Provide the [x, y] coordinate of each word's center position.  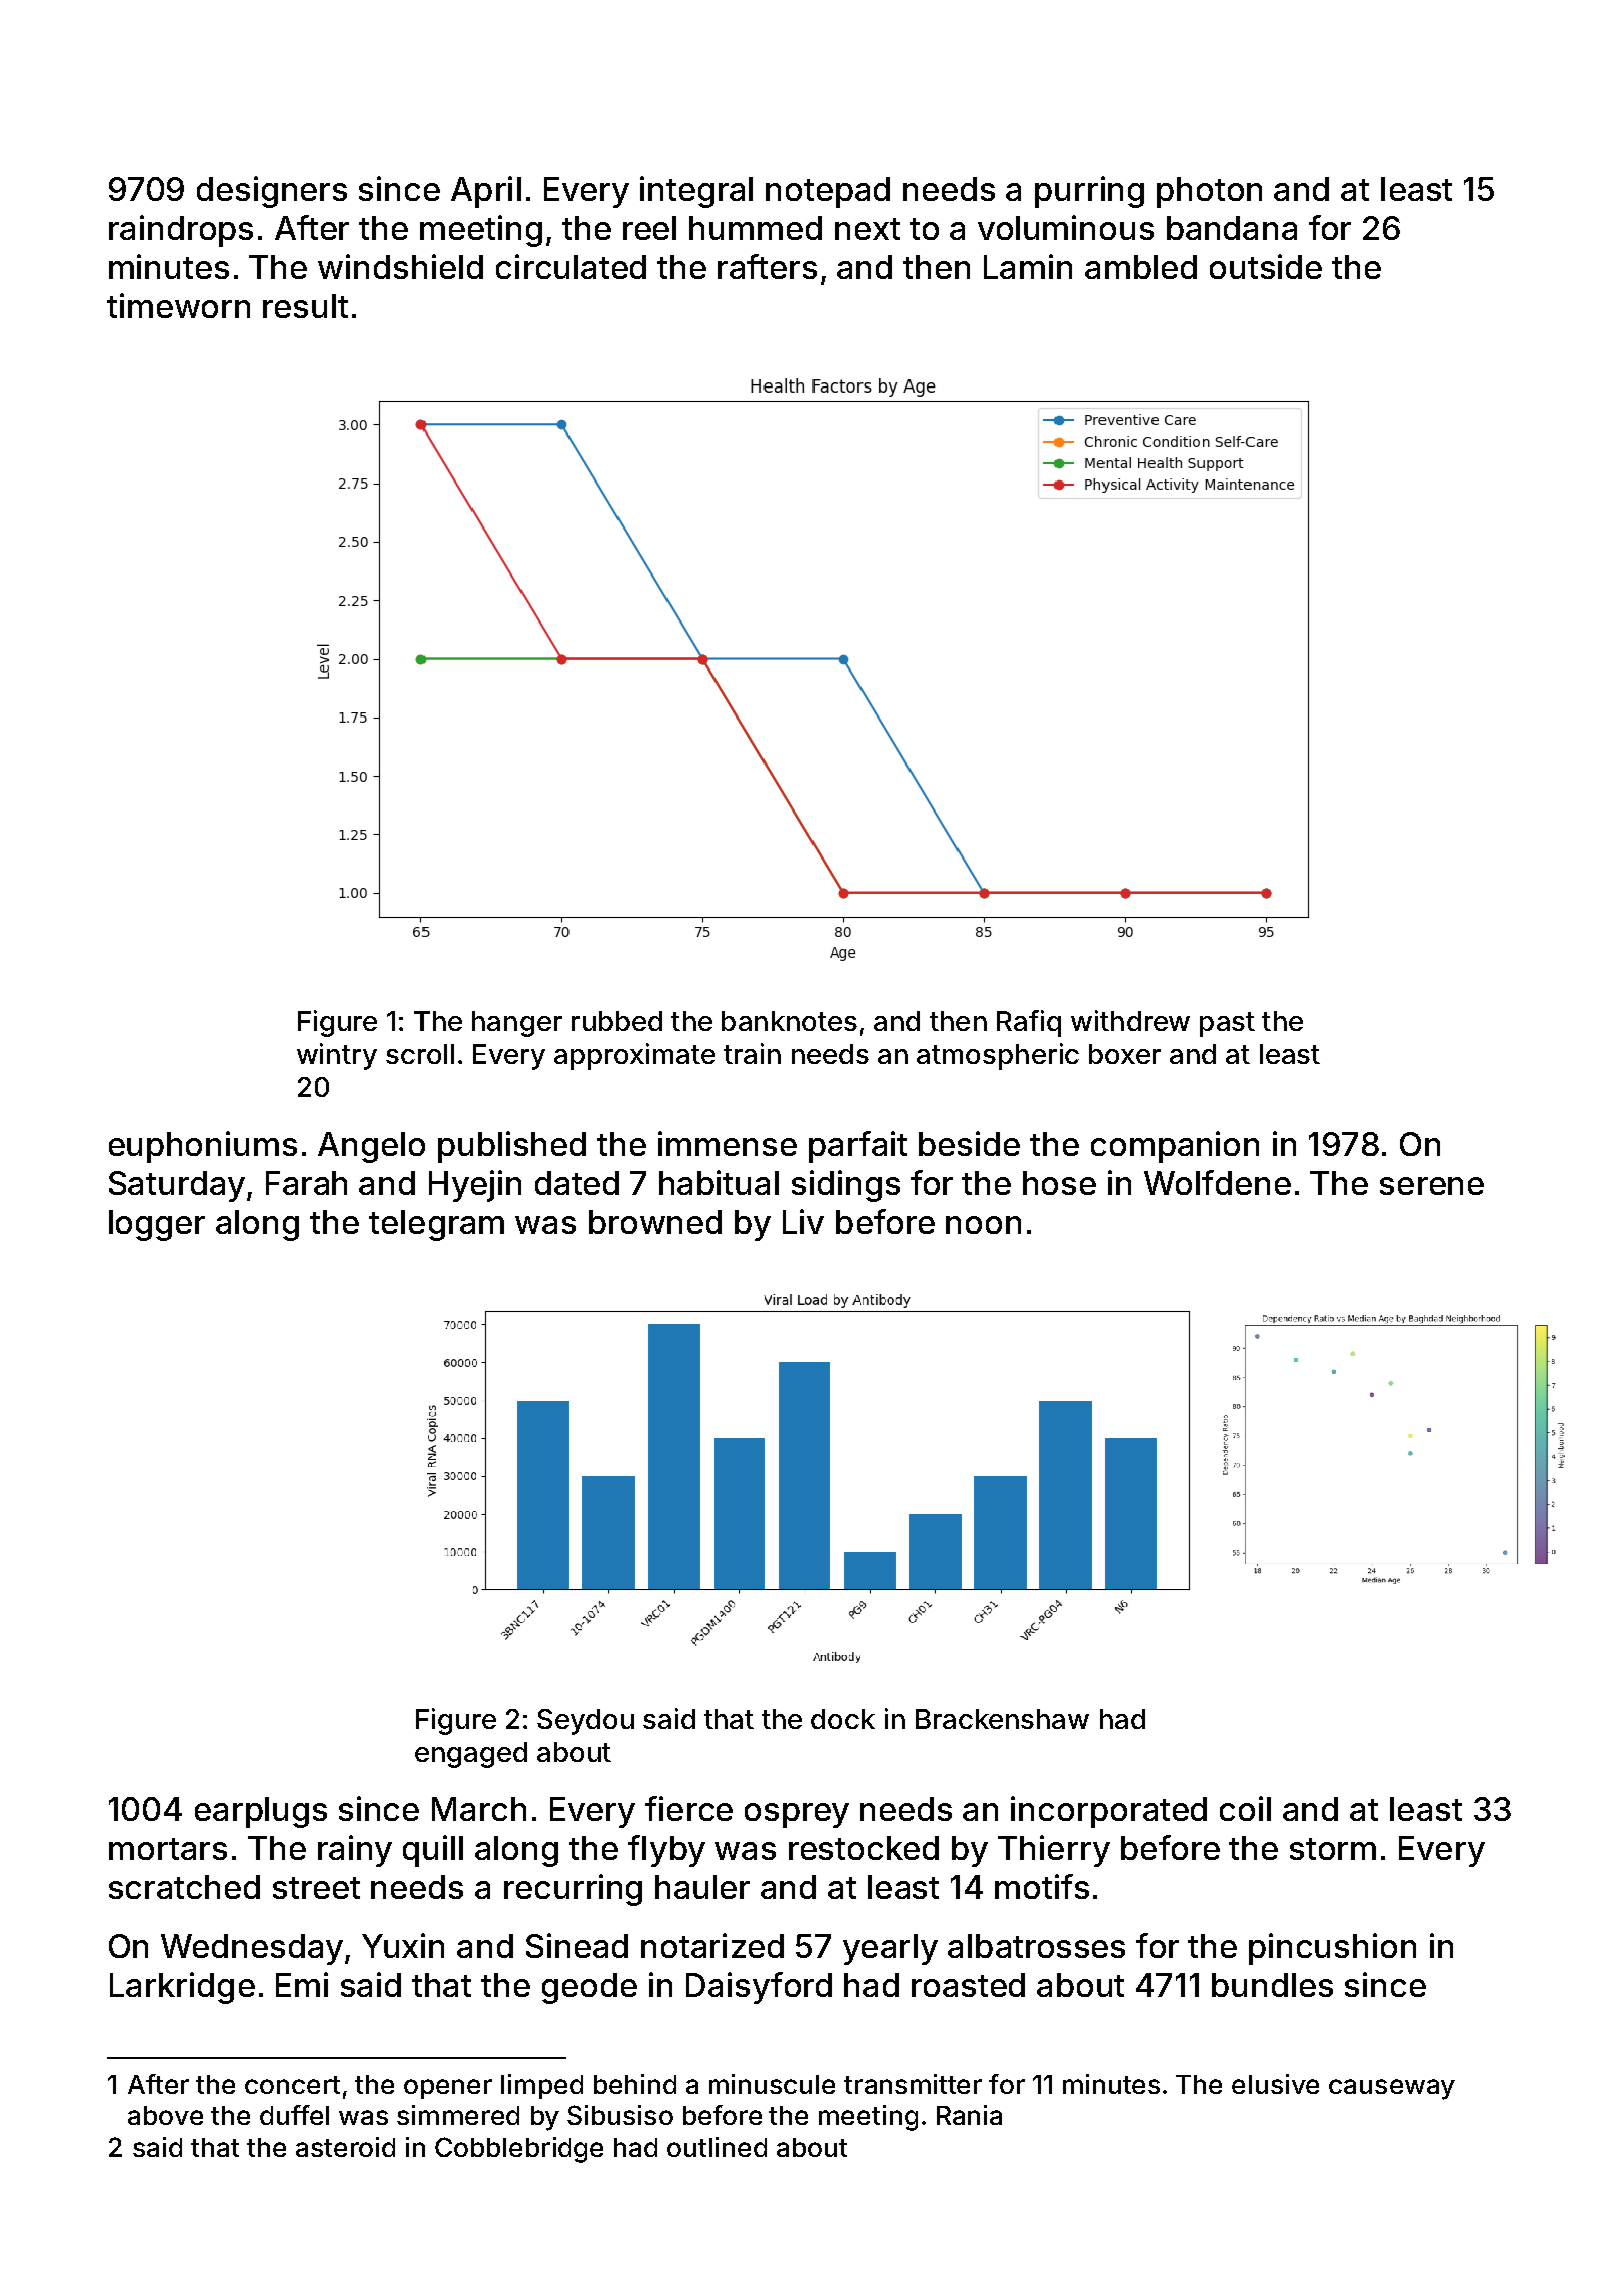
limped [542, 2086]
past [1227, 1024]
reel [649, 228]
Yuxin [403, 1945]
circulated [571, 266]
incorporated [1109, 1812]
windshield [400, 266]
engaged [471, 1755]
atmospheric [998, 1056]
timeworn [178, 305]
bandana [1232, 228]
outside [1266, 266]
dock [843, 1719]
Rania [969, 2115]
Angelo [371, 1147]
